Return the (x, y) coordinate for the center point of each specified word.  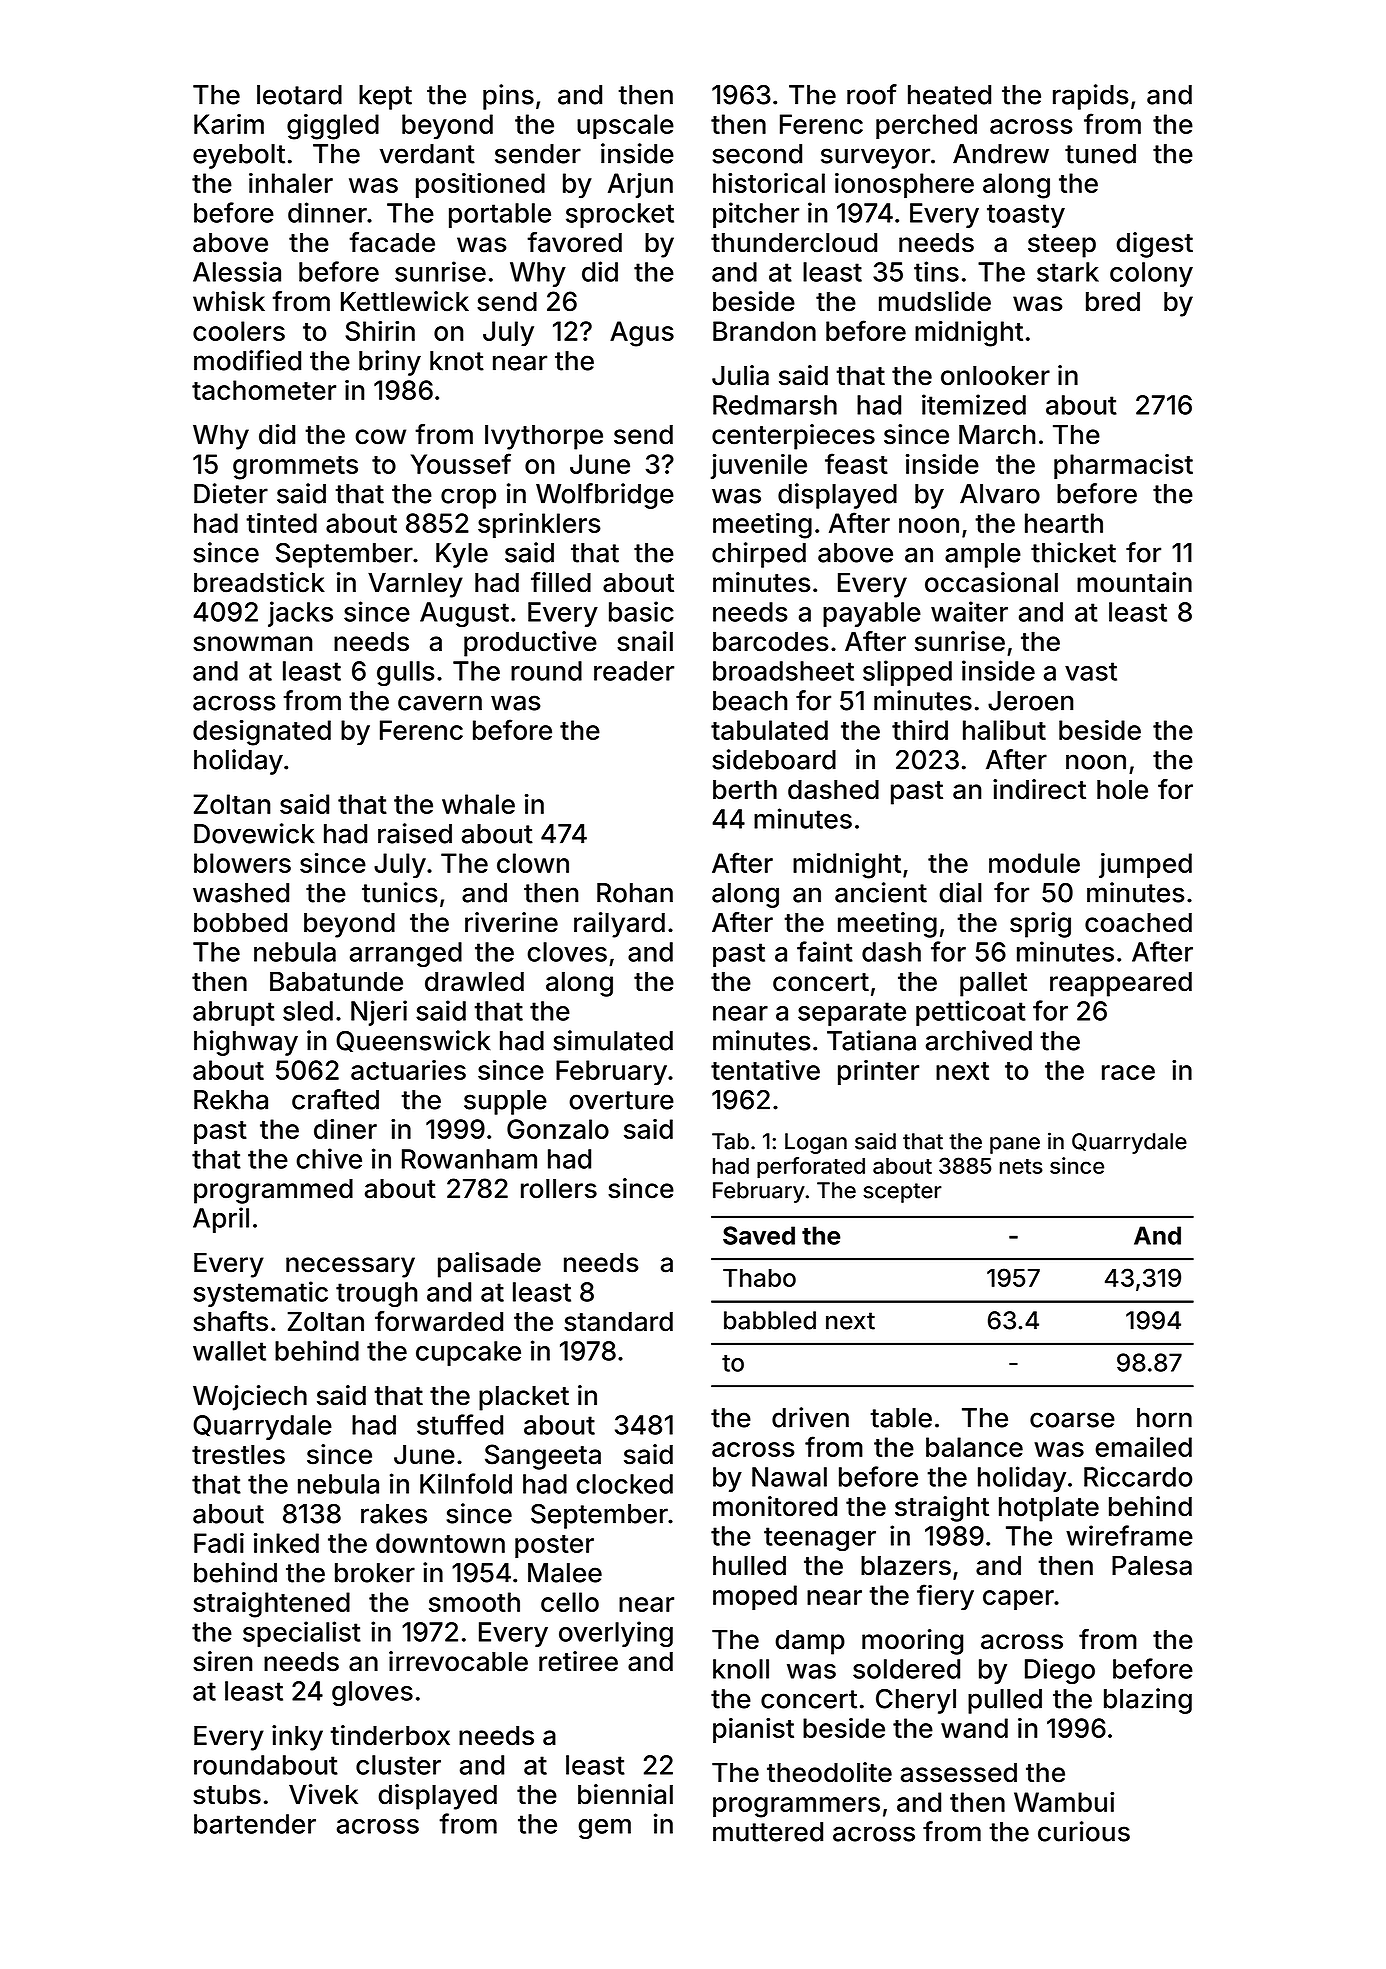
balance (974, 1447)
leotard (299, 95)
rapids (1091, 97)
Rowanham (469, 1159)
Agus (642, 334)
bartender (255, 1824)
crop (468, 498)
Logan (816, 1143)
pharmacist (1123, 466)
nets (1021, 1166)
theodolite (829, 1772)
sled (308, 1011)
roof (872, 94)
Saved (759, 1235)
